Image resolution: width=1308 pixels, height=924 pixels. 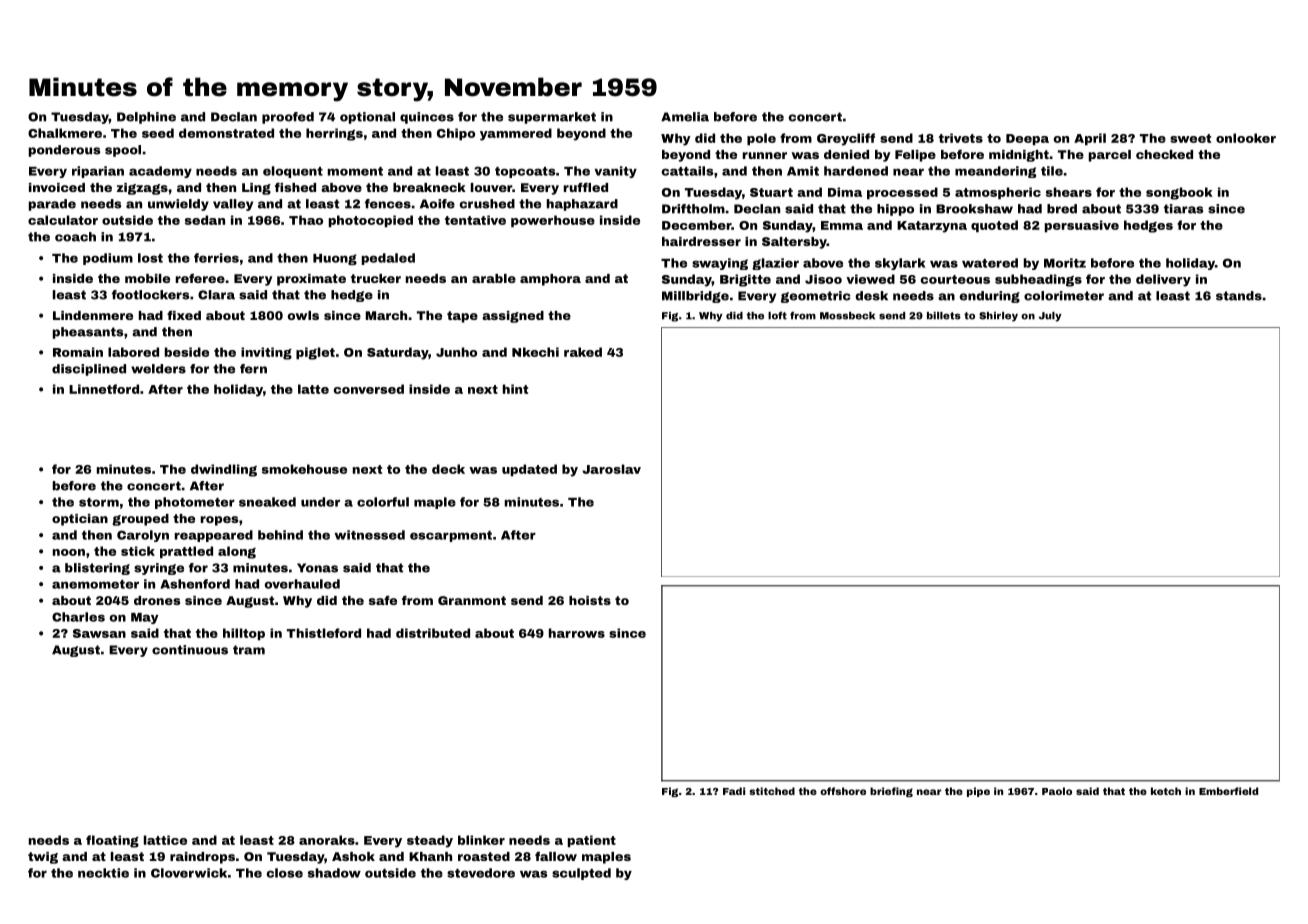 What do you see at coordinates (1057, 791) in the screenshot?
I see `Paolo` at bounding box center [1057, 791].
